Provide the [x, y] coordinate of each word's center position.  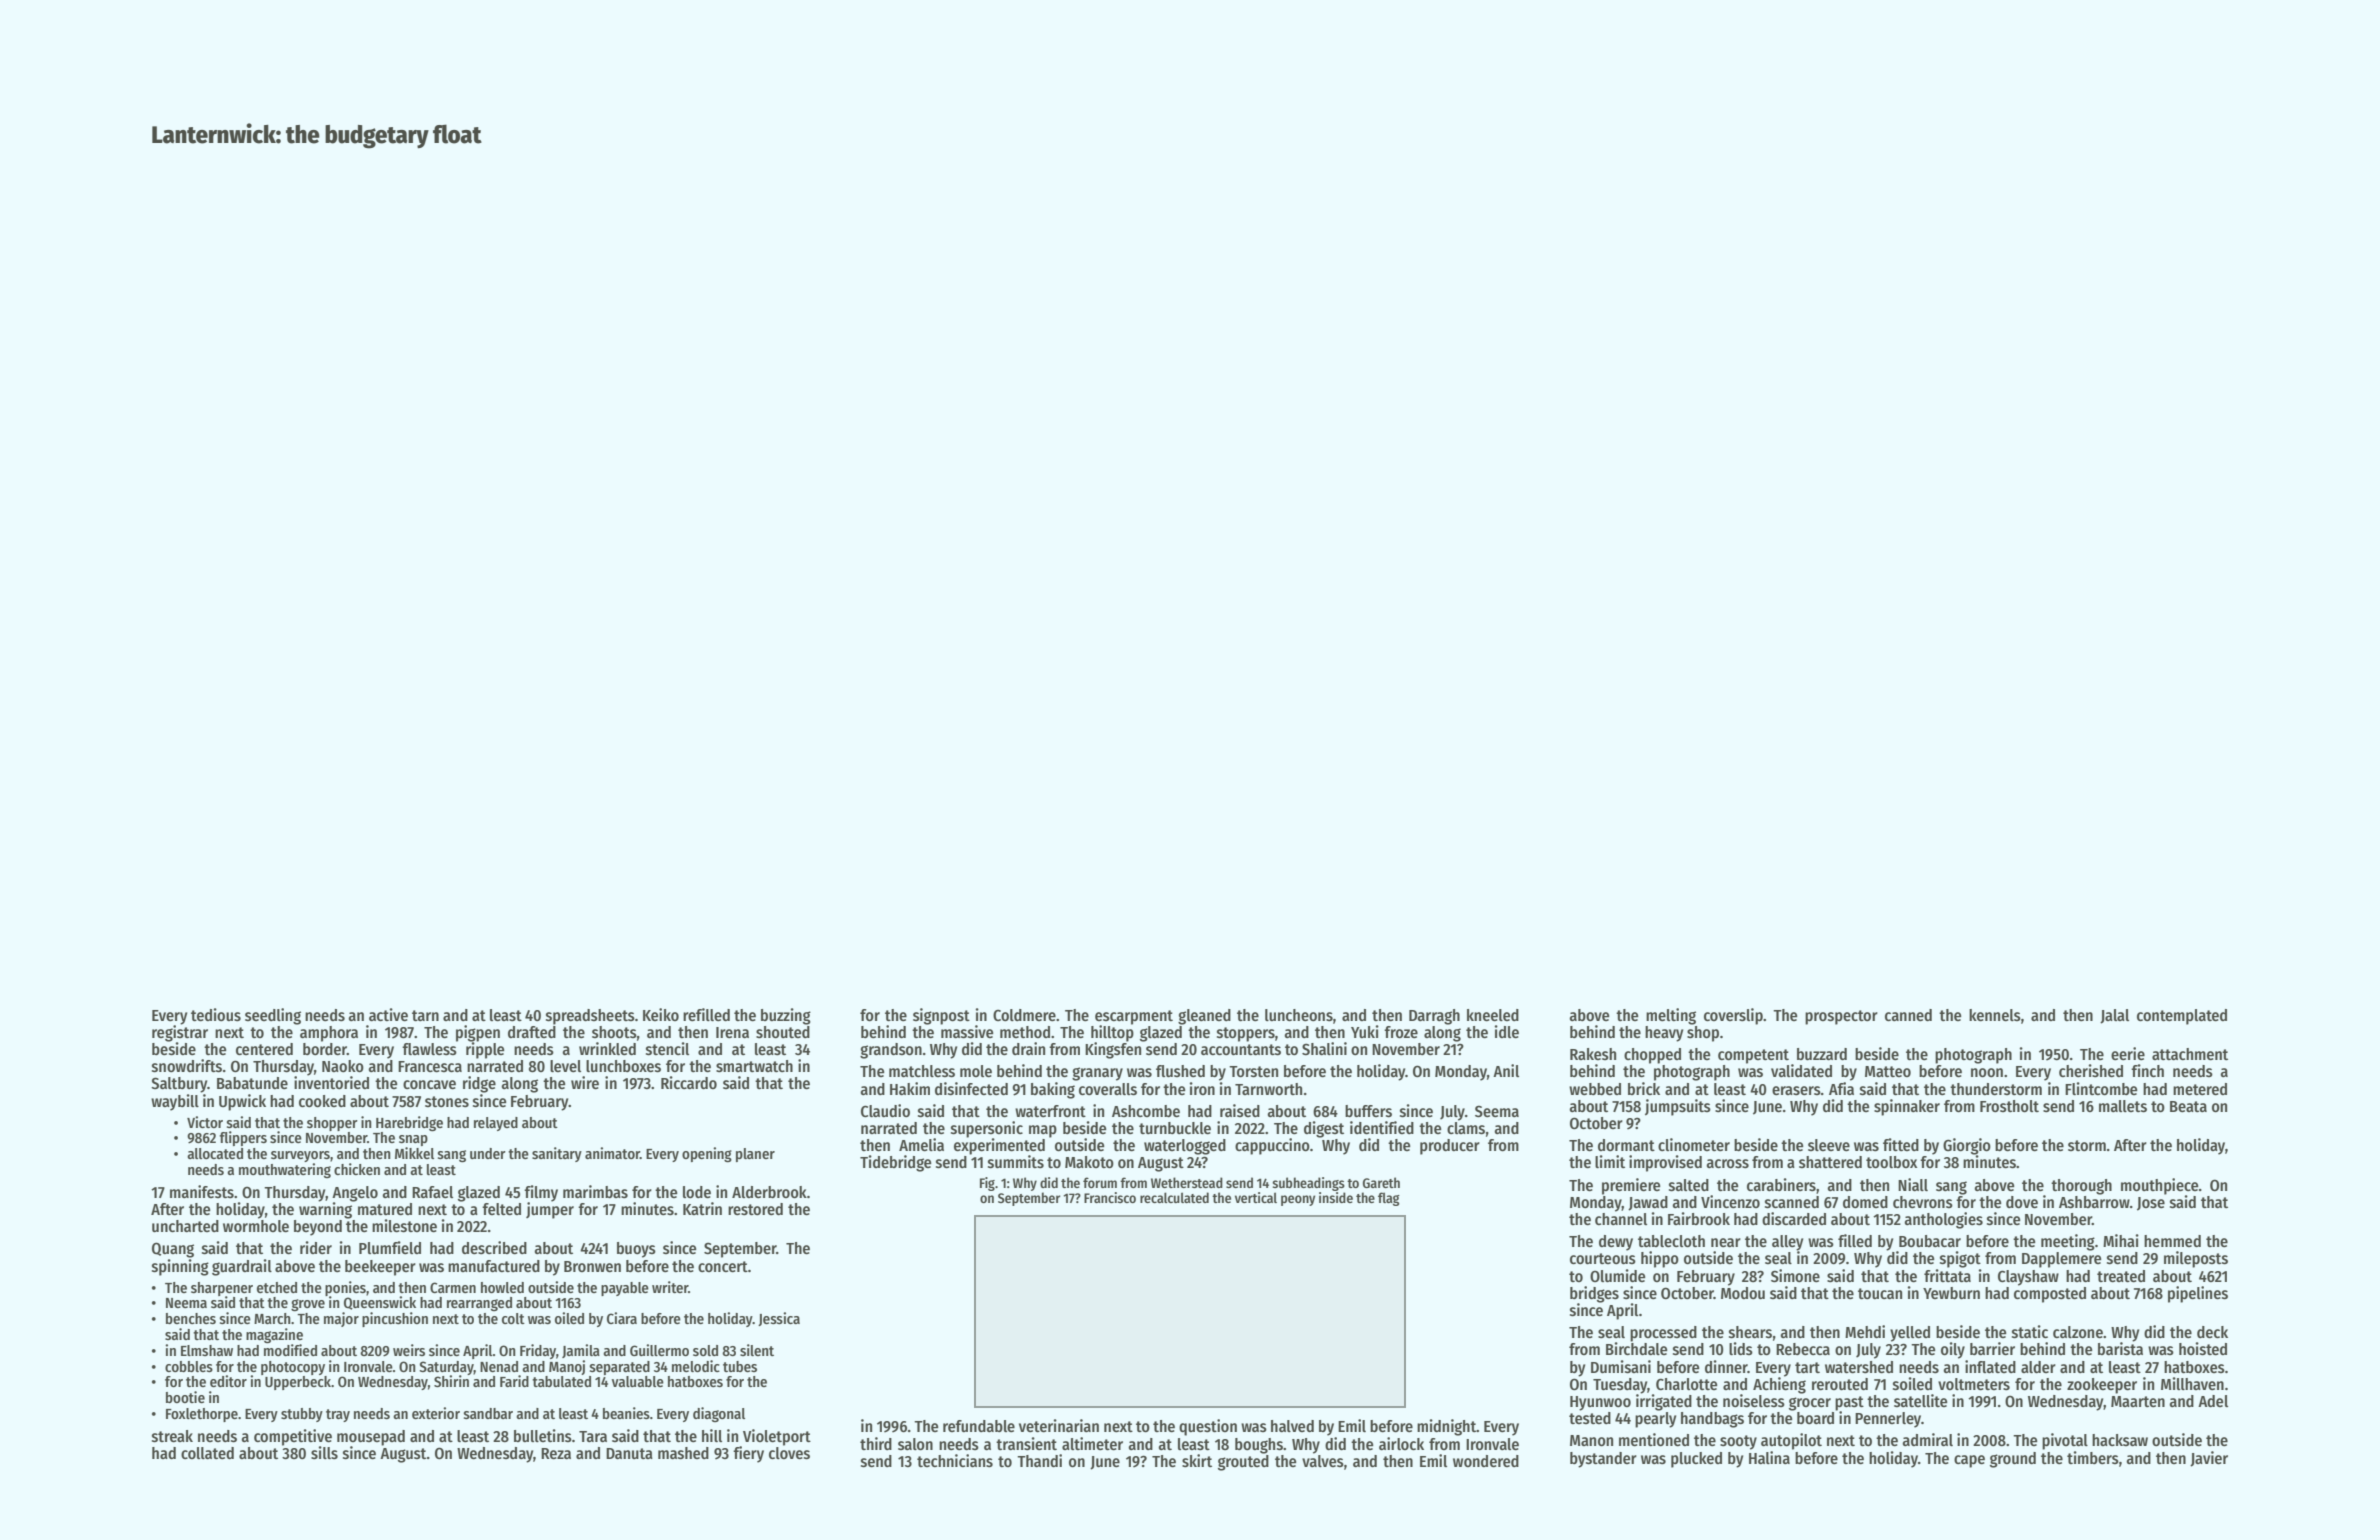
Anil [1506, 1070]
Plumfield [390, 1247]
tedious [216, 1015]
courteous [1603, 1258]
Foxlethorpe [202, 1415]
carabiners [1781, 1185]
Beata [2188, 1106]
